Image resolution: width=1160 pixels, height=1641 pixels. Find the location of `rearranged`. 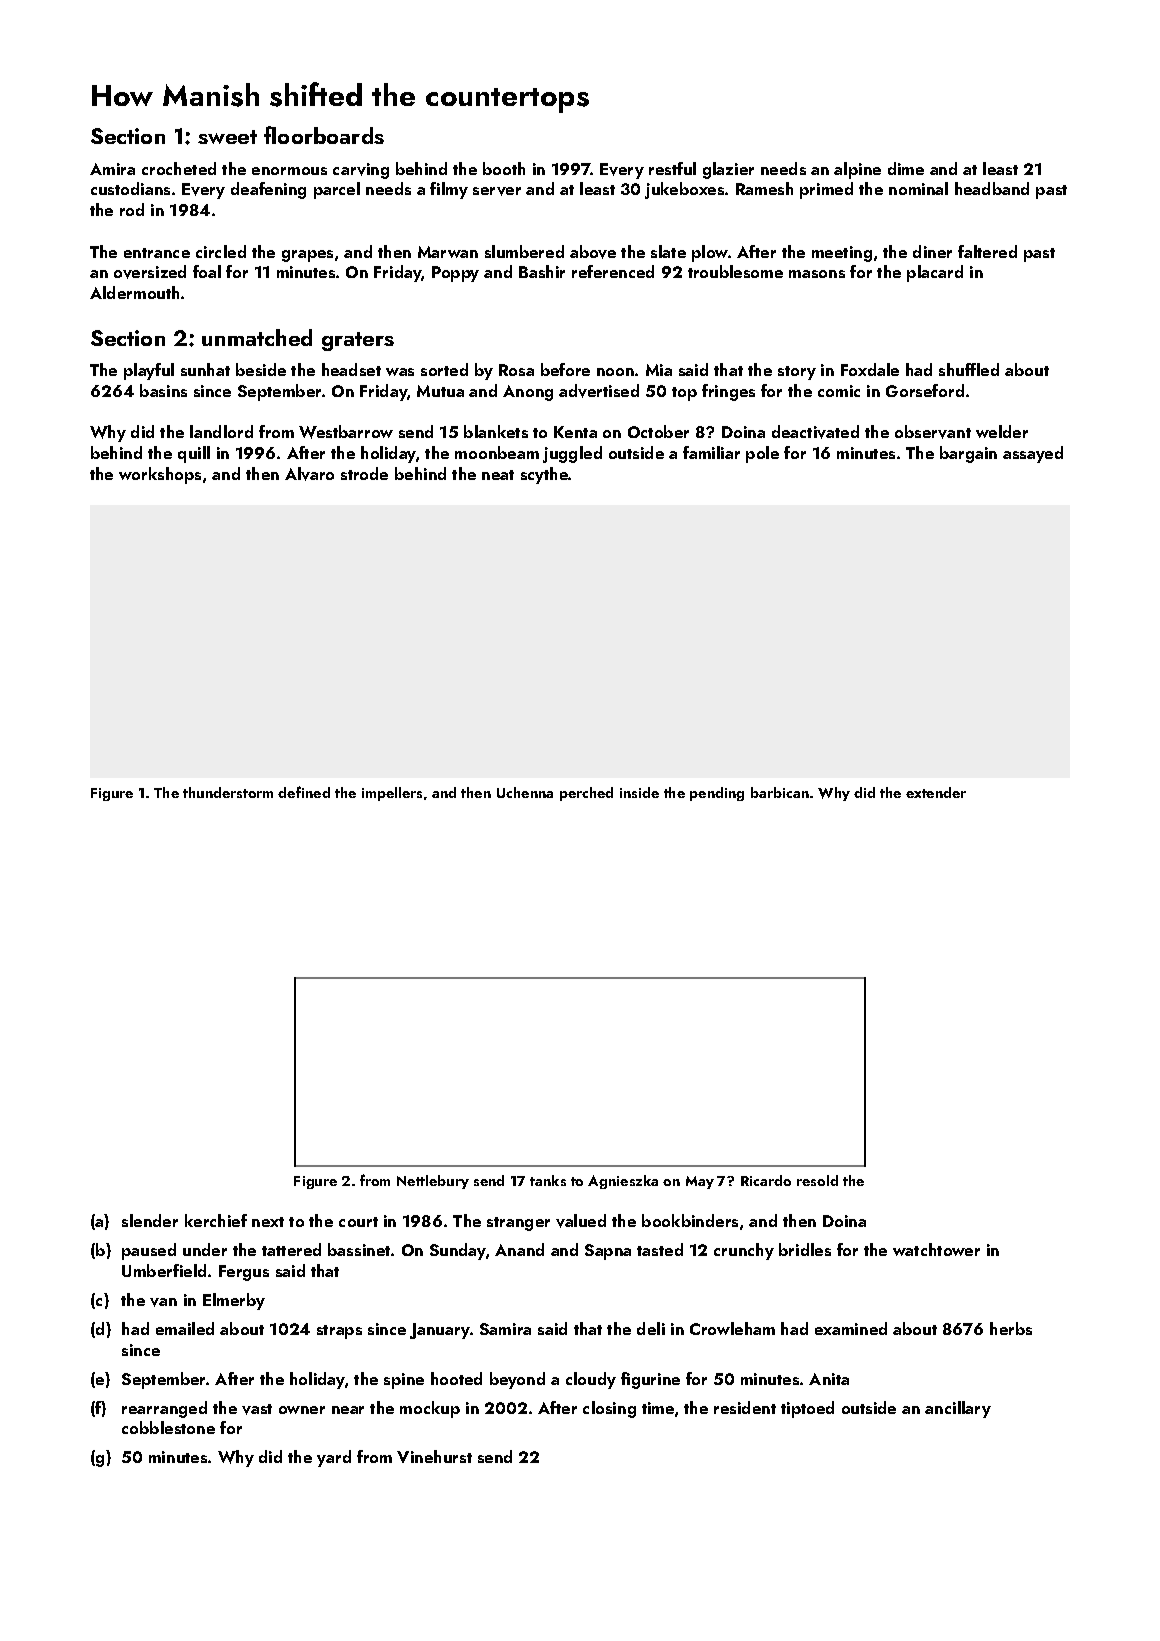

rearranged is located at coordinates (164, 1409).
